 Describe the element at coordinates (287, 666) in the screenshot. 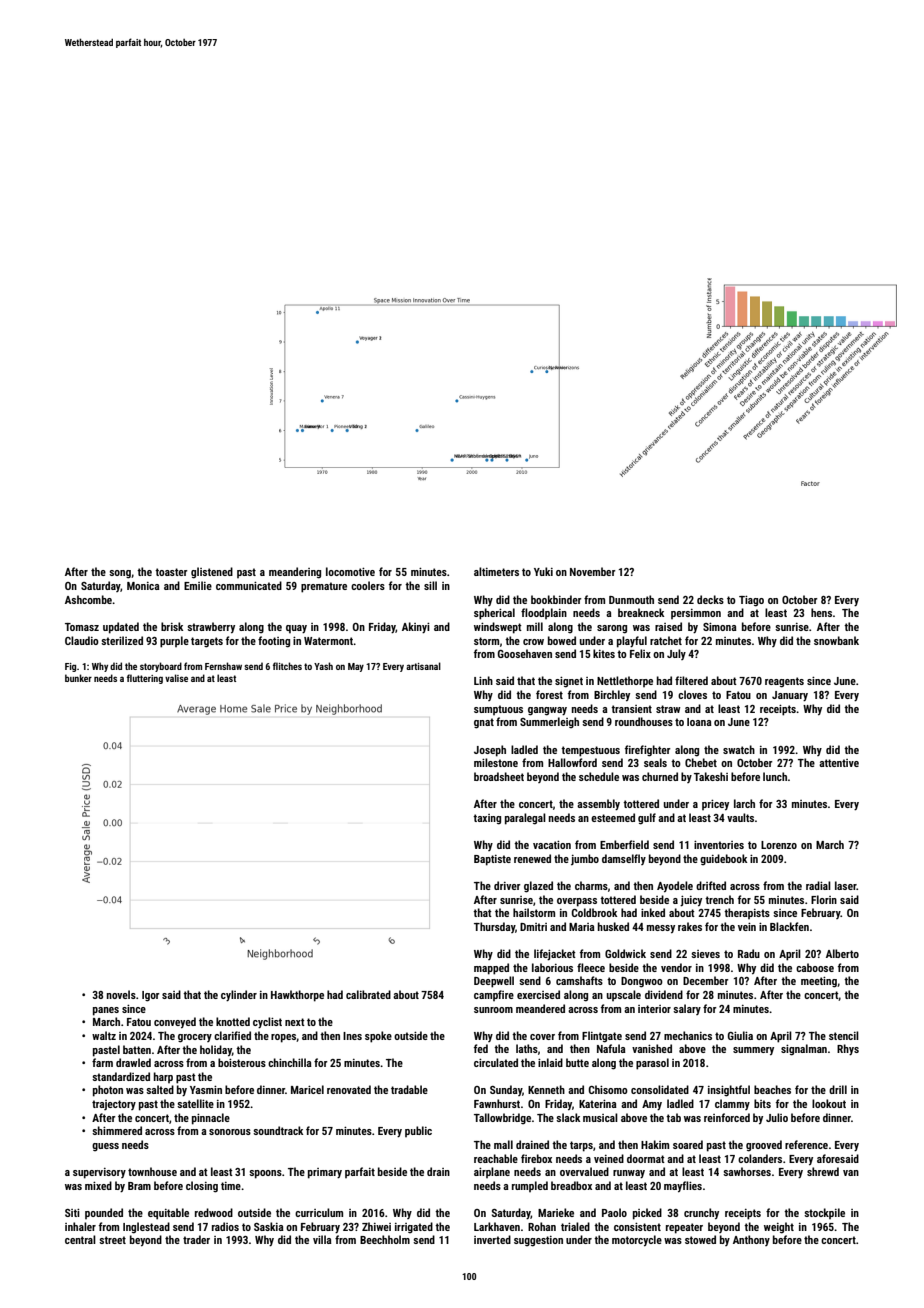

I see `flitches` at that location.
